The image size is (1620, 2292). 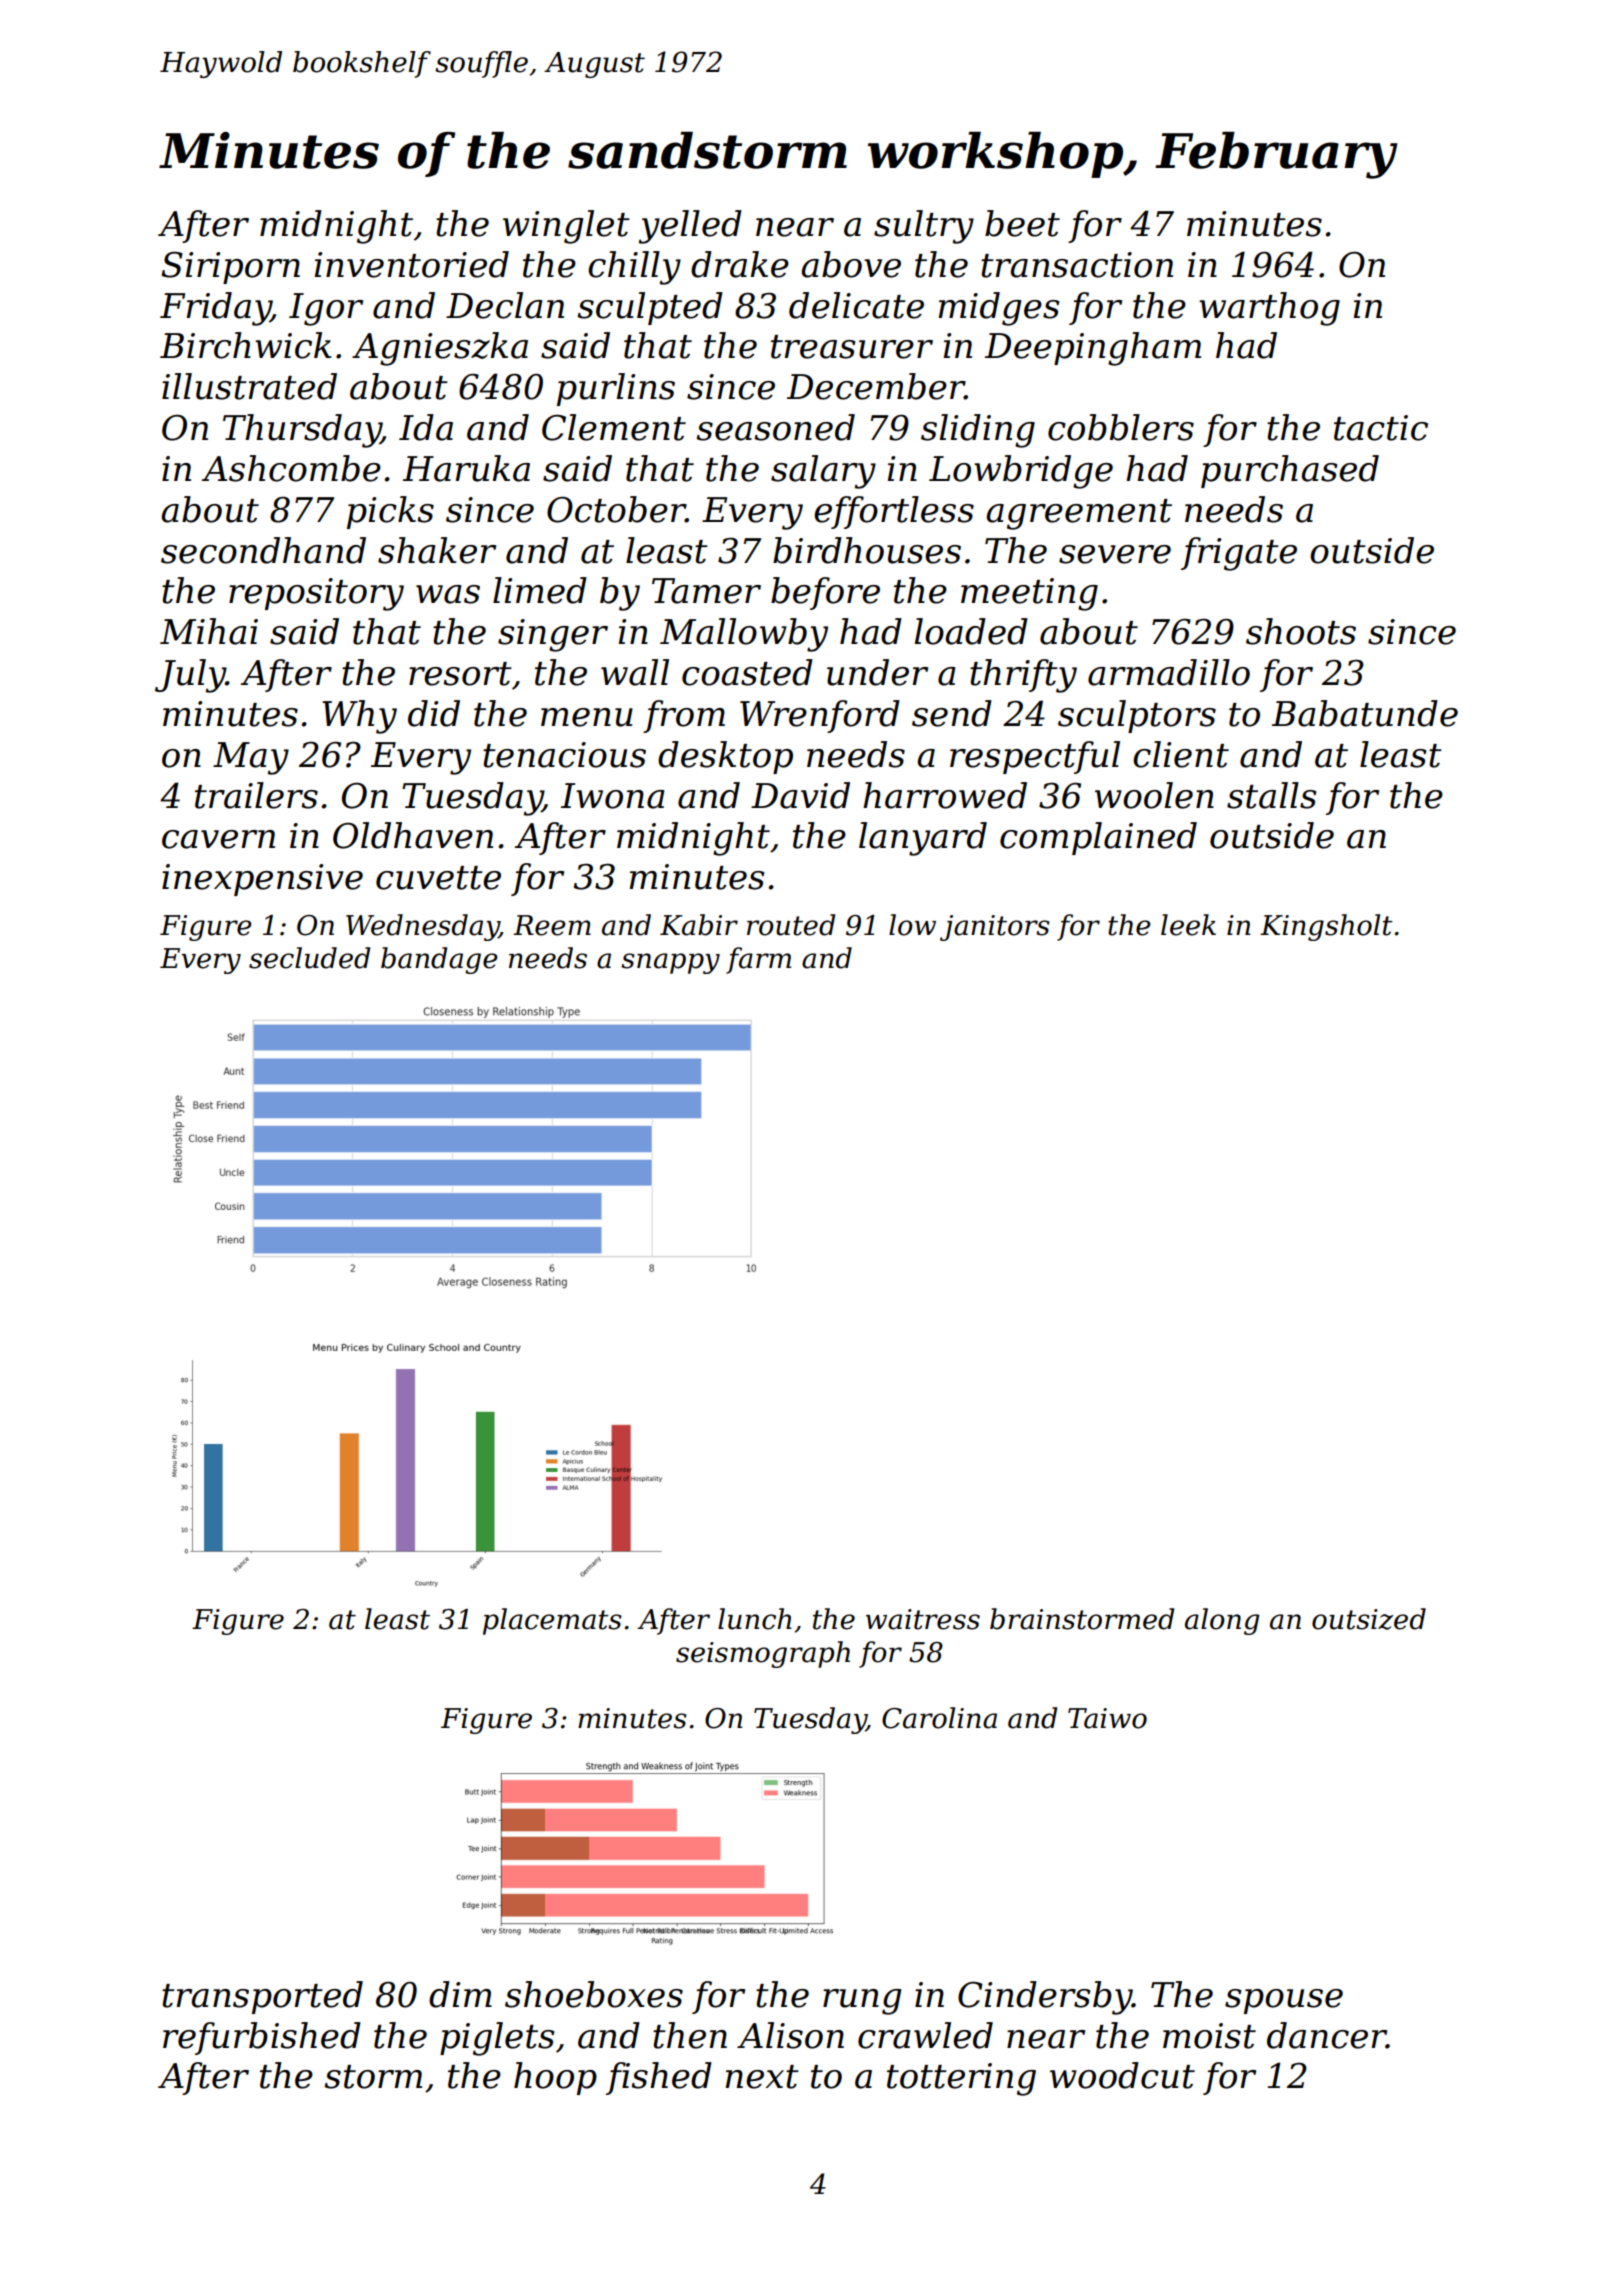 I want to click on trailers, so click(x=256, y=795).
